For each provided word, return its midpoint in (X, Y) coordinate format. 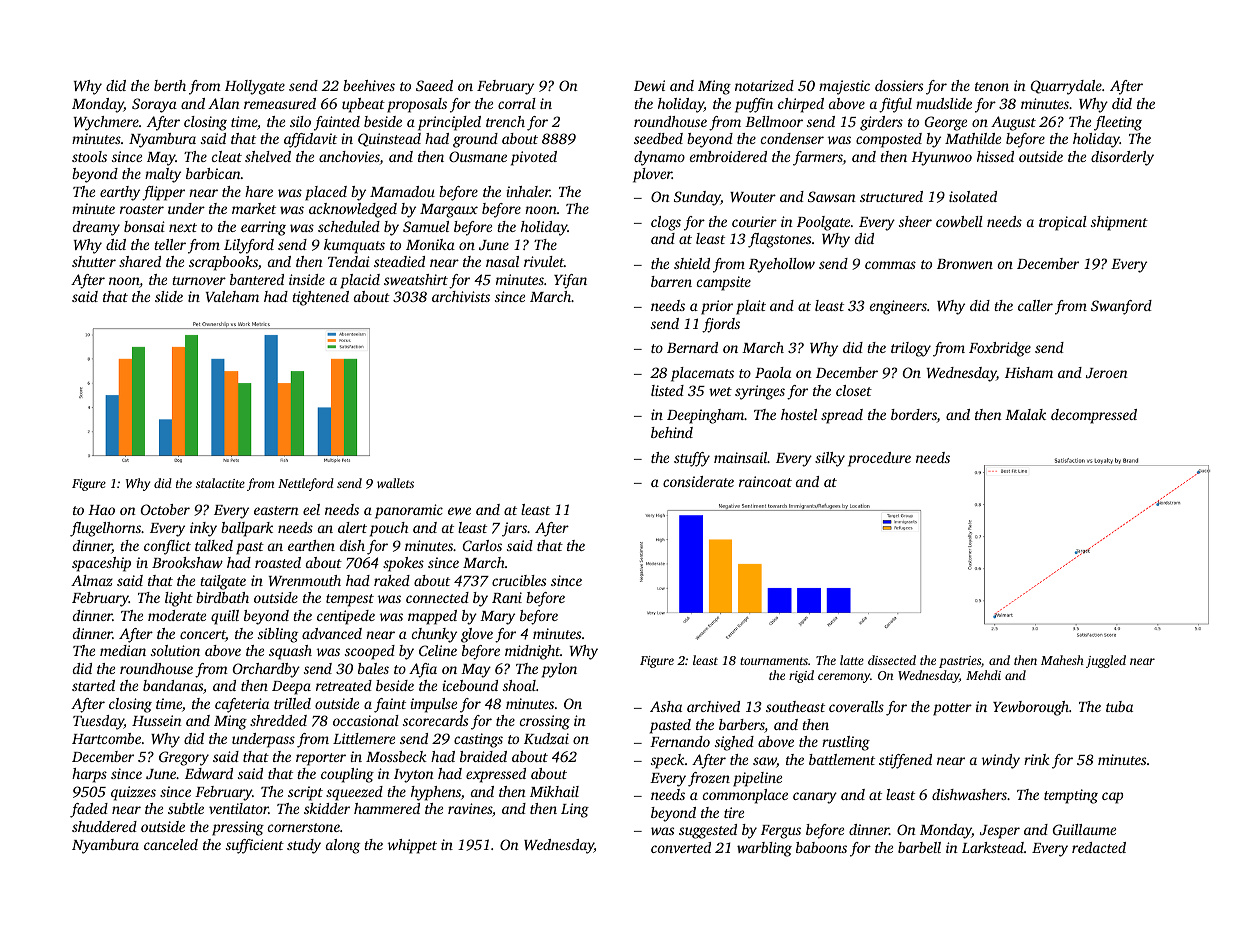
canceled (171, 844)
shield (692, 263)
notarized (764, 85)
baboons (821, 847)
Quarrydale (1066, 87)
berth (170, 85)
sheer (915, 221)
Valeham (232, 296)
